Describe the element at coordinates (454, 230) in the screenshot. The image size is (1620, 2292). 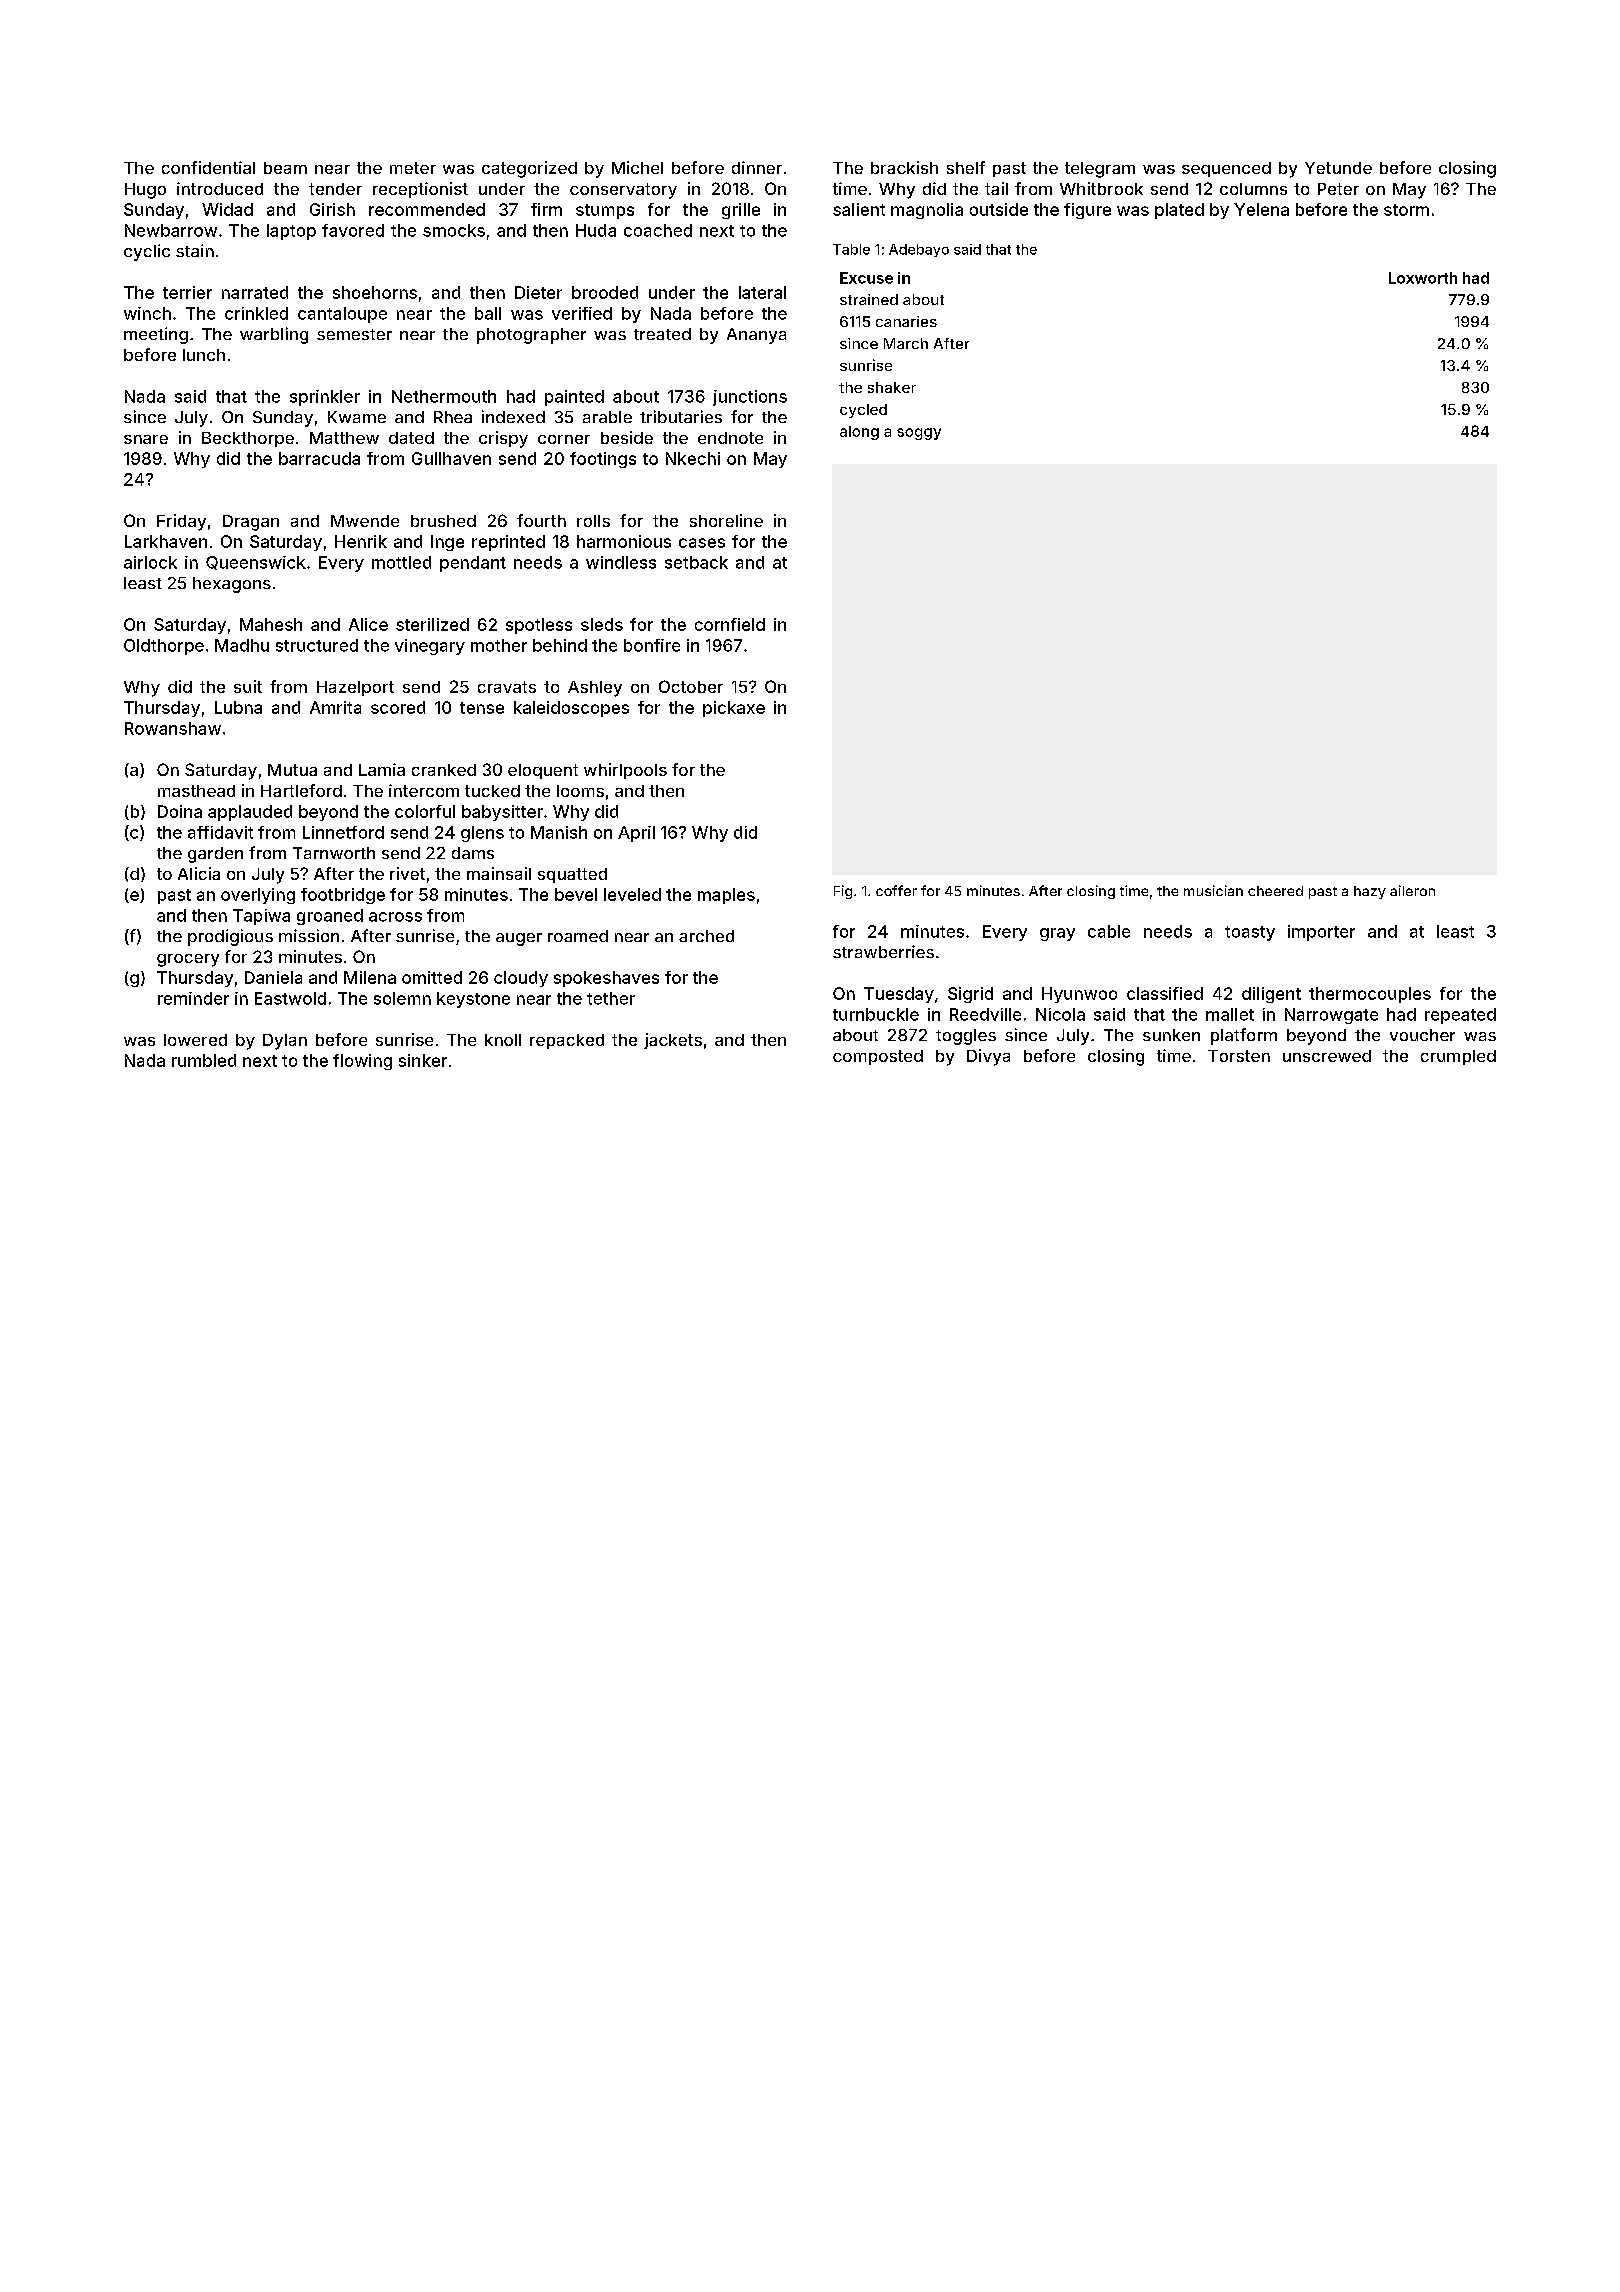
I see `smocks` at that location.
